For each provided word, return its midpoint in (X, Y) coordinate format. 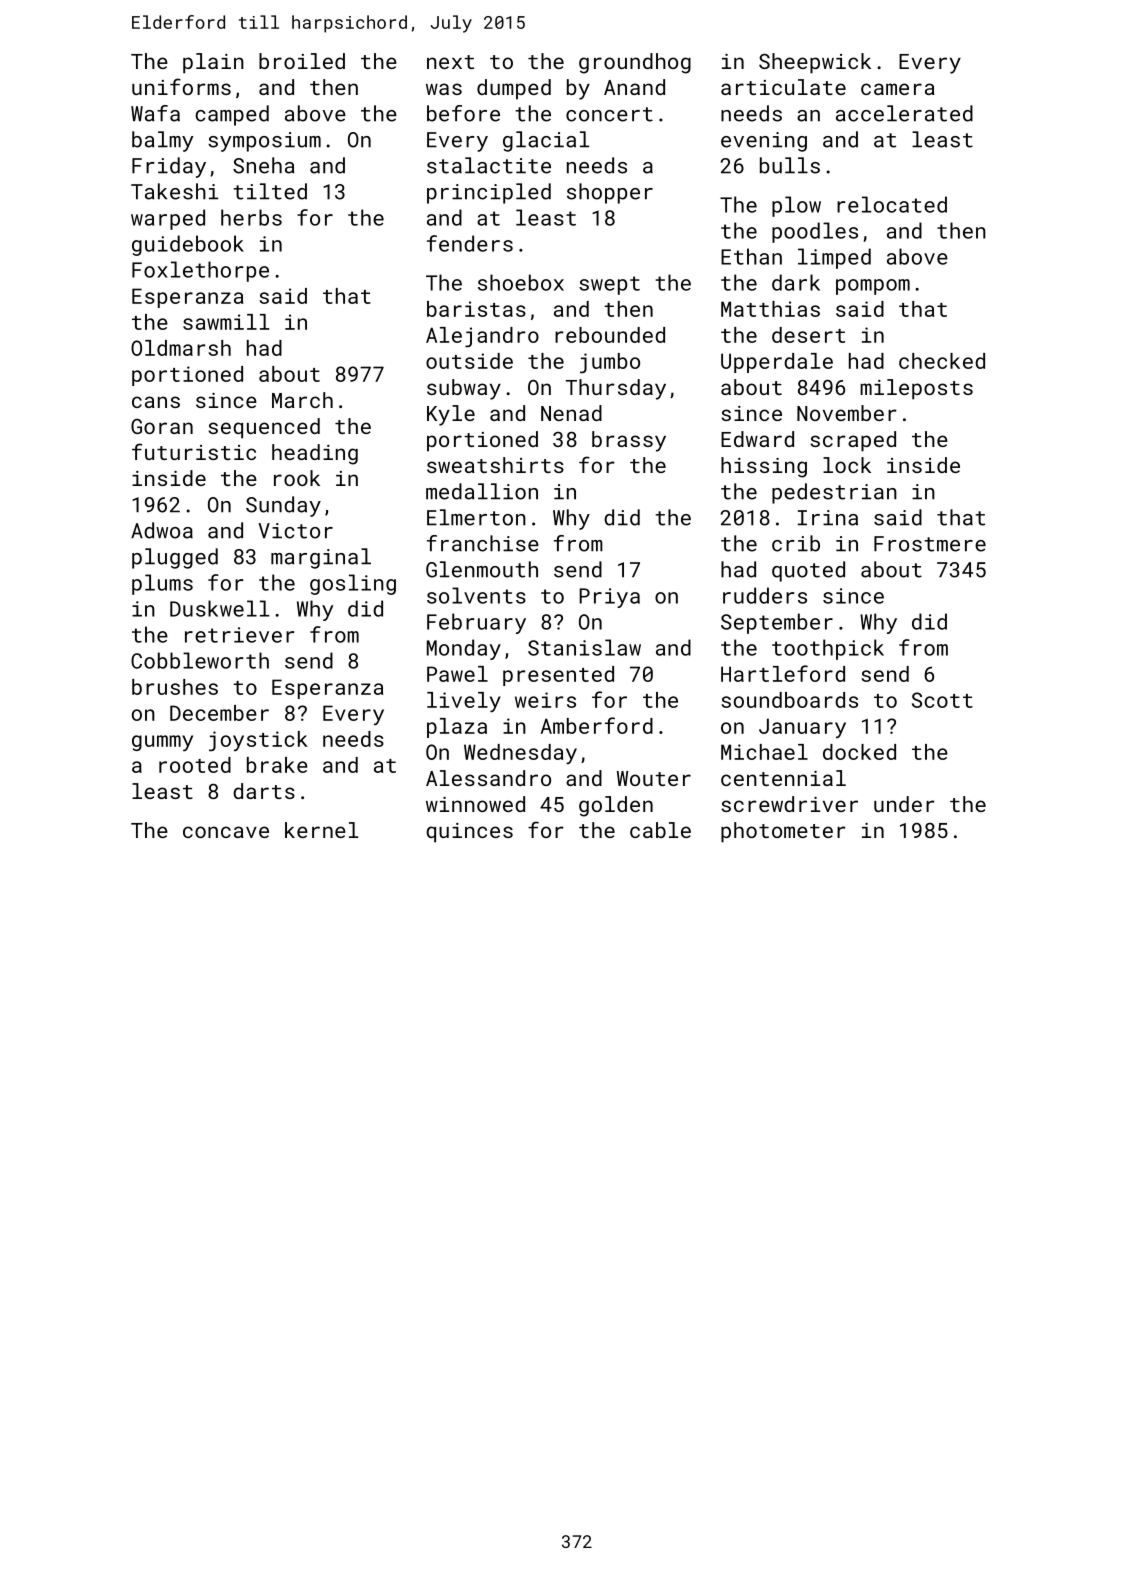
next (450, 62)
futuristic (194, 451)
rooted (195, 765)
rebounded (610, 335)
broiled (302, 61)
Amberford (597, 725)
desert (808, 335)
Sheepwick (815, 63)
